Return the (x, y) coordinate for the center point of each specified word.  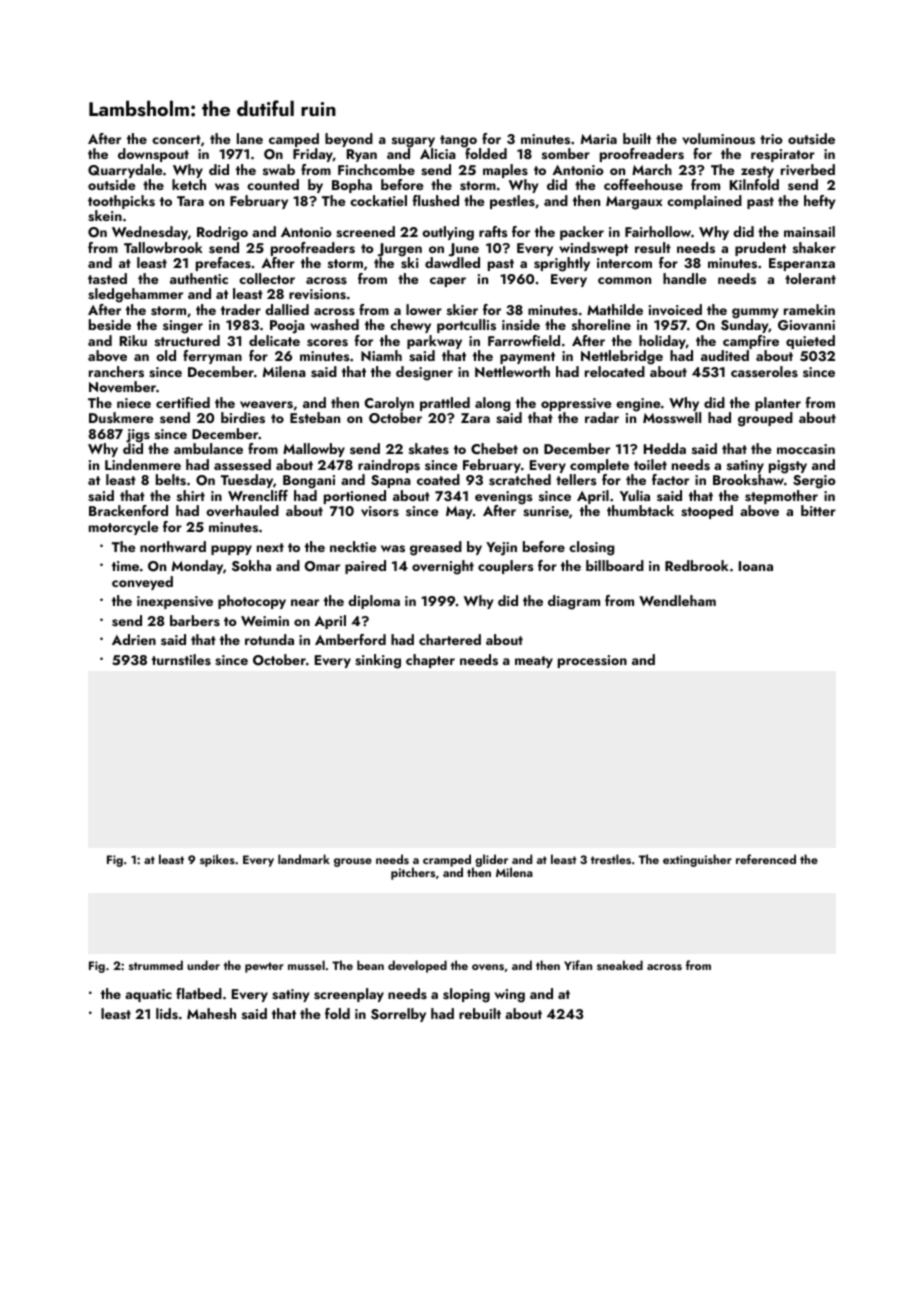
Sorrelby (398, 1015)
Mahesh (211, 1014)
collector (267, 278)
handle (685, 278)
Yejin (501, 549)
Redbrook (697, 565)
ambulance (208, 448)
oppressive (576, 404)
